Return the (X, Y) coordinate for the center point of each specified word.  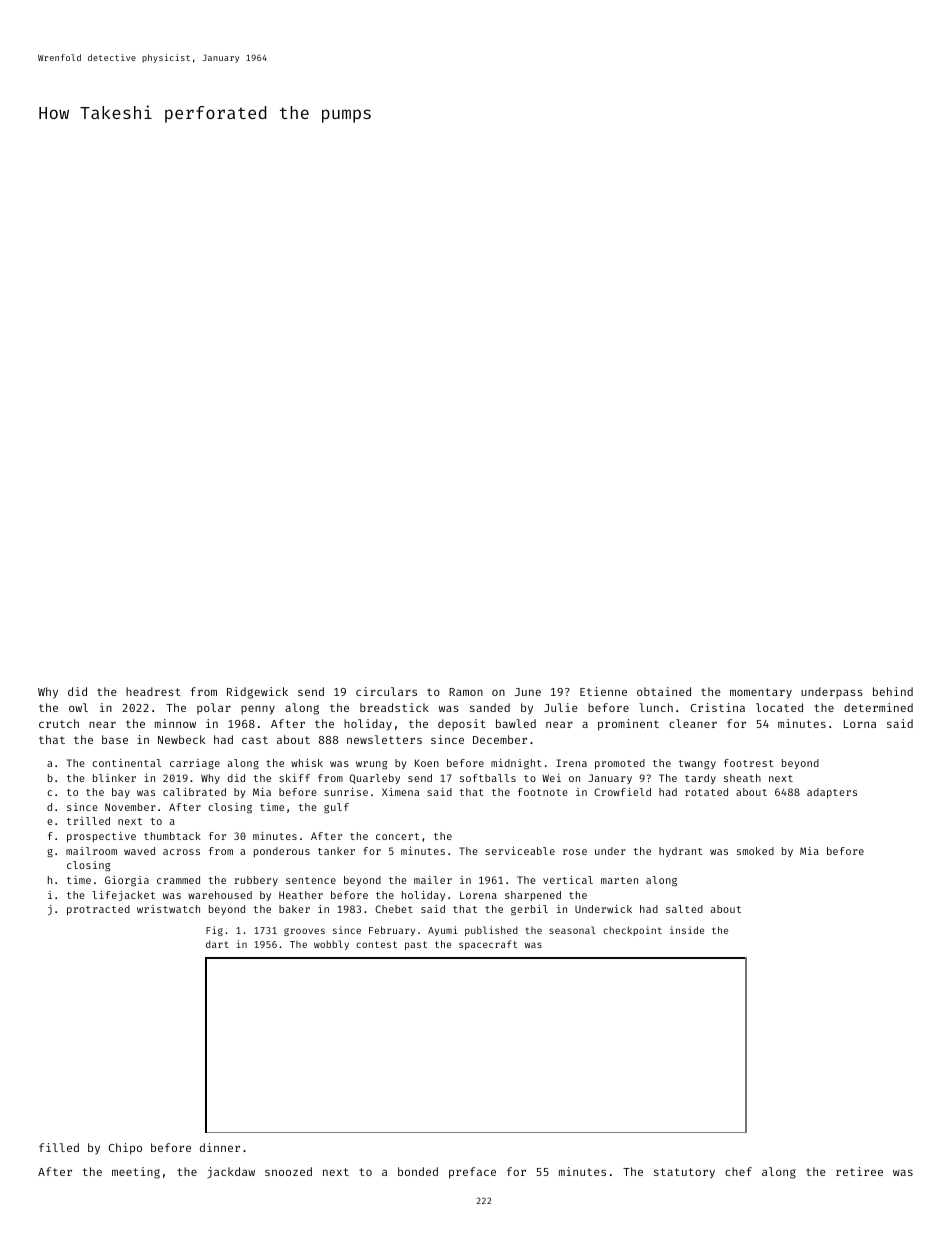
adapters (832, 793)
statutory (684, 1173)
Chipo (125, 1149)
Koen (427, 763)
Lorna (860, 724)
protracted (98, 910)
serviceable (520, 851)
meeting (136, 1173)
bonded (418, 1171)
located (779, 707)
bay (121, 793)
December (500, 739)
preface (472, 1173)
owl (78, 707)
